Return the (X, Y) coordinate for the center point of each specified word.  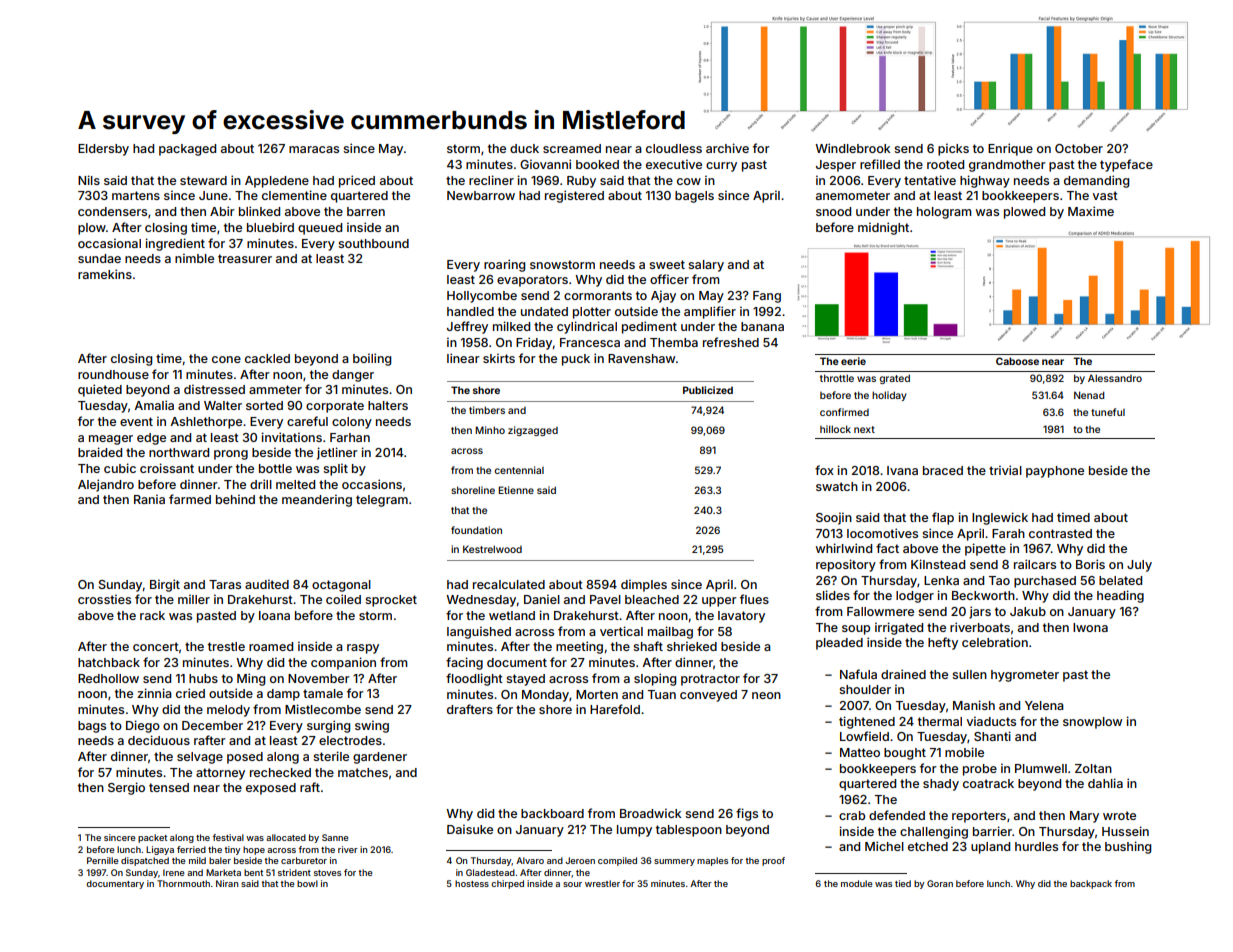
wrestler (602, 883)
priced (357, 181)
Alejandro (106, 485)
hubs (203, 678)
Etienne (516, 490)
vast (1105, 195)
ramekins (105, 274)
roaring (504, 265)
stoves (327, 873)
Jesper (836, 166)
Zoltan (1093, 768)
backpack (1091, 884)
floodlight (474, 679)
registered (574, 196)
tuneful (1108, 412)
